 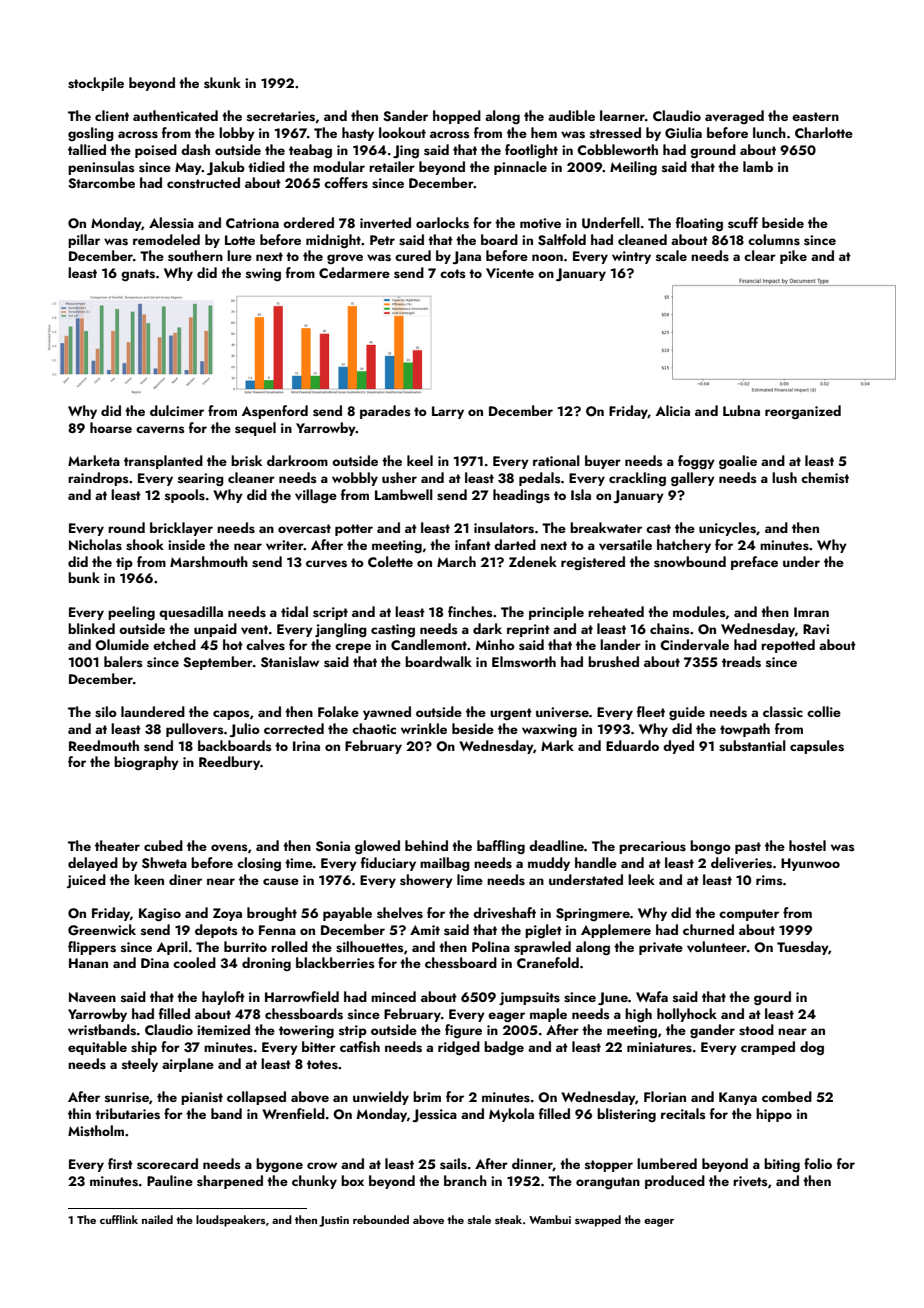 I want to click on itemized, so click(x=223, y=1029).
